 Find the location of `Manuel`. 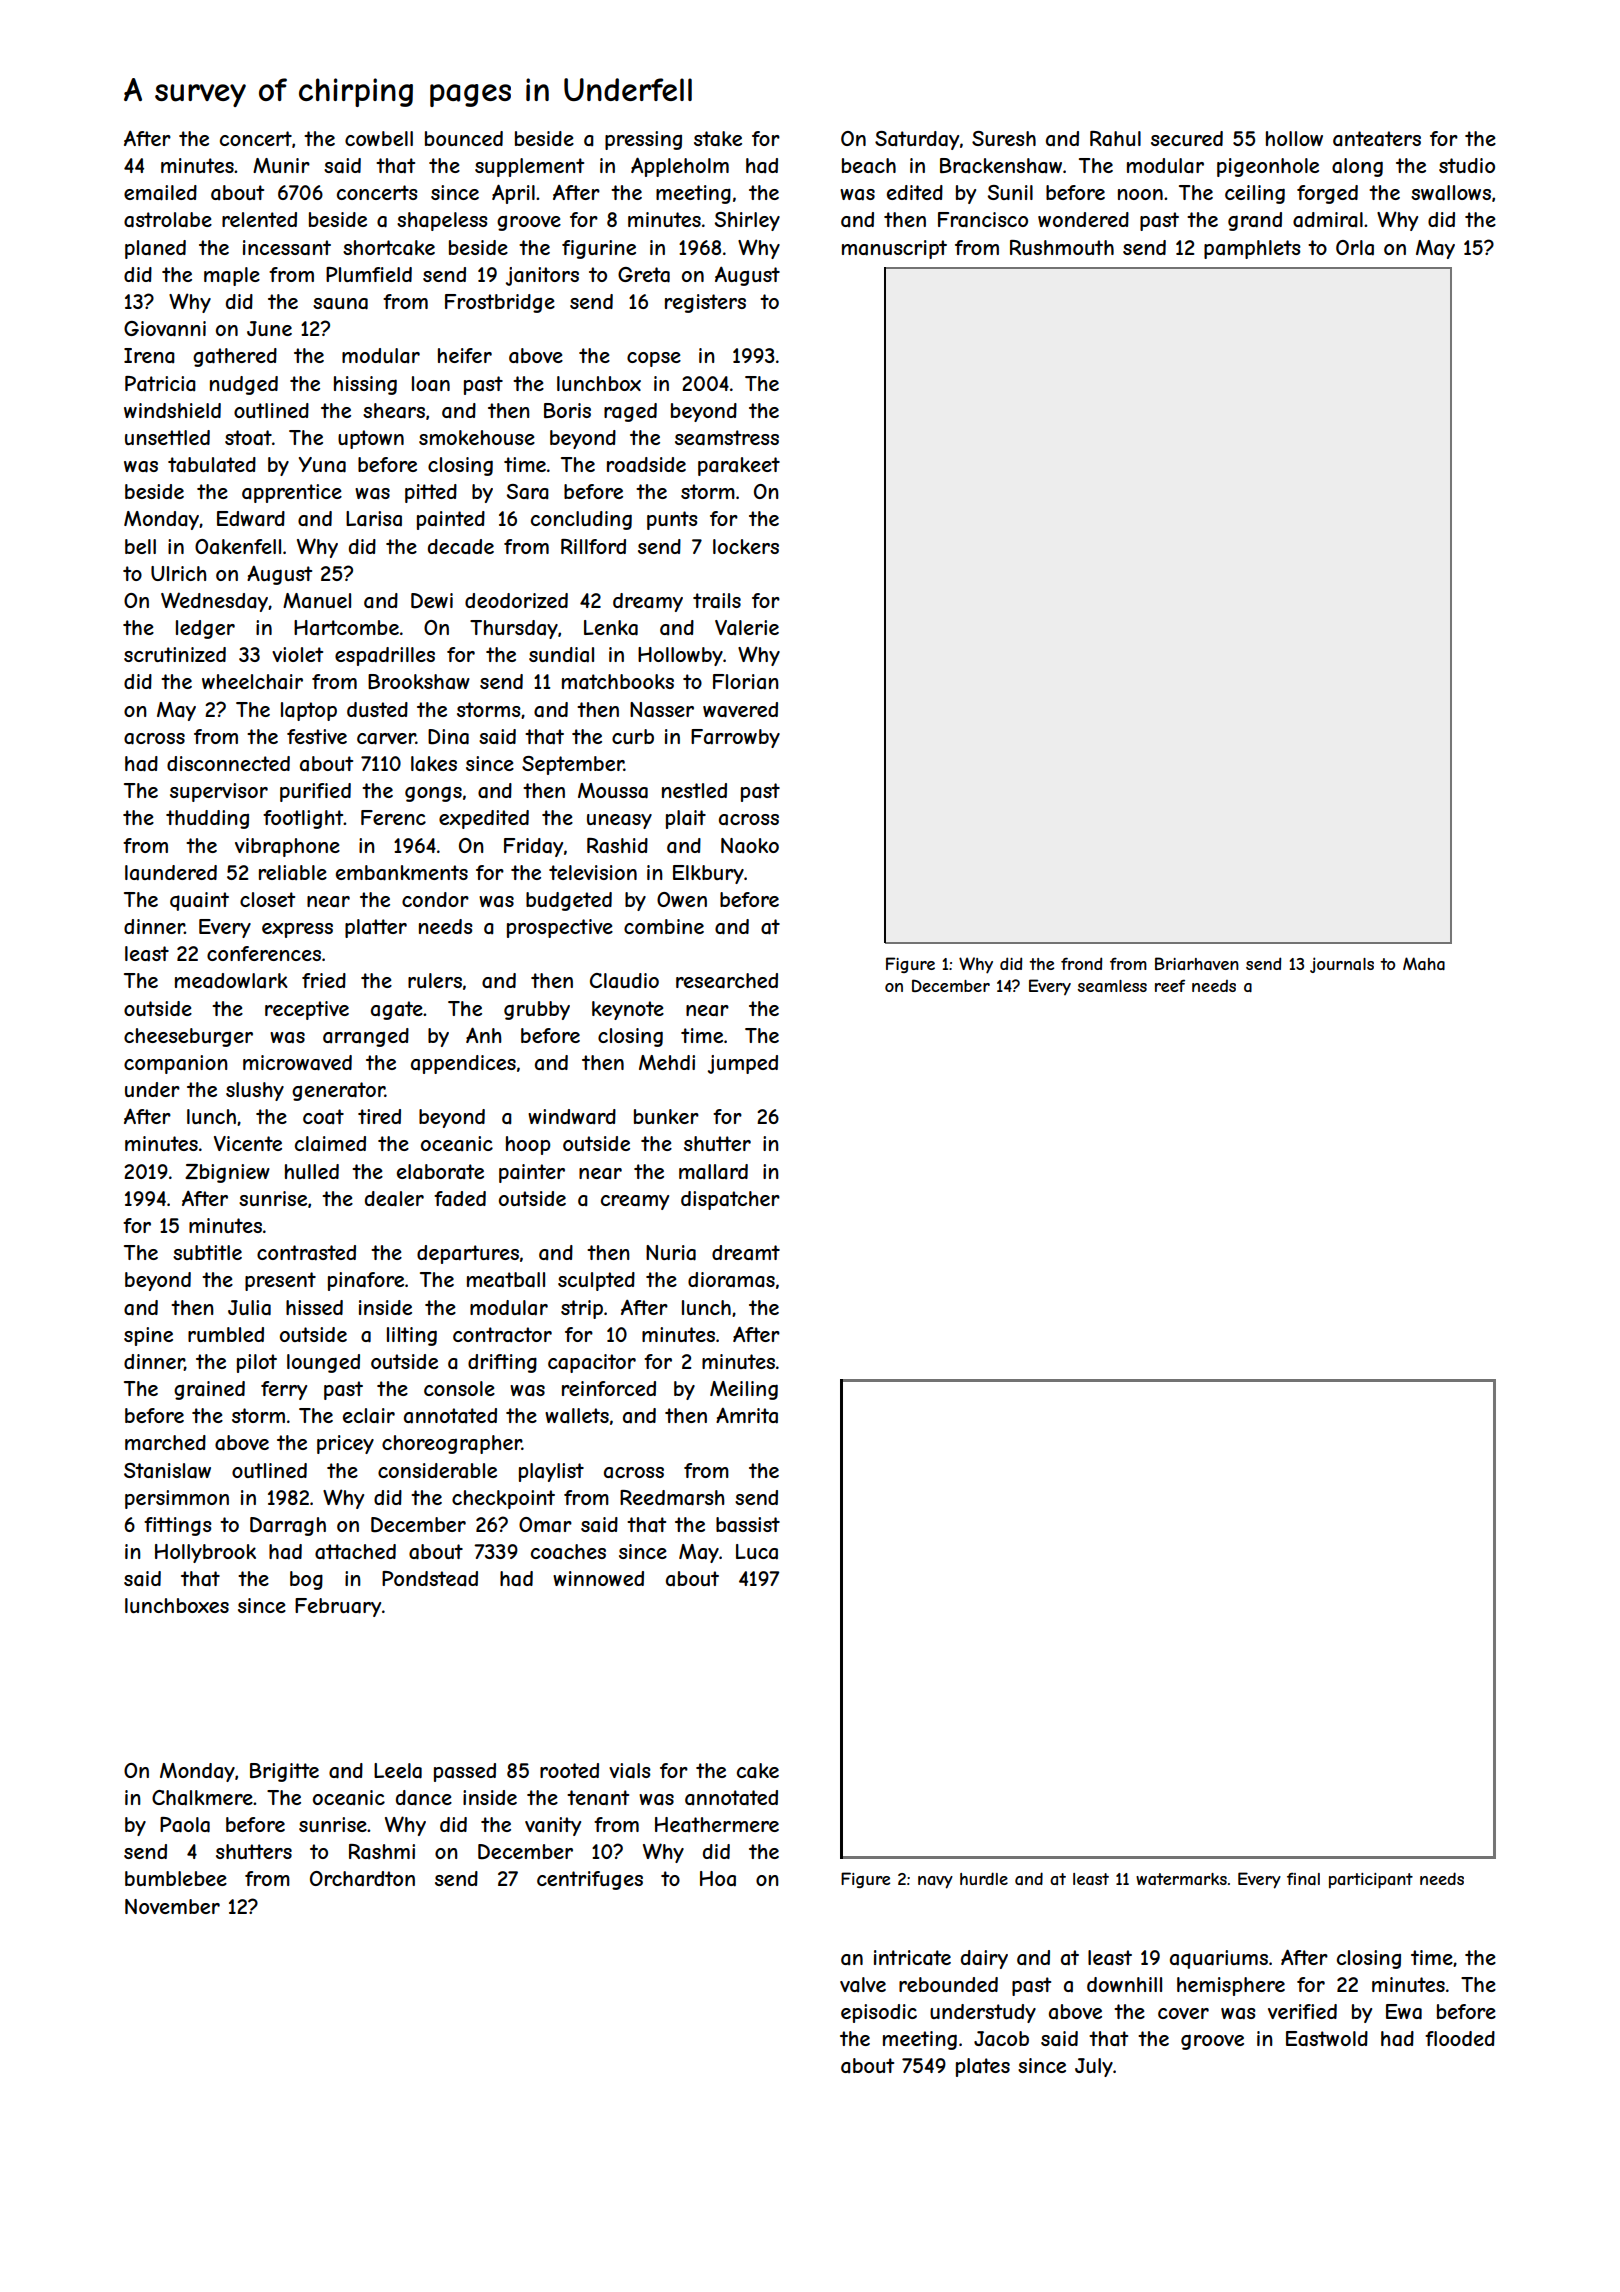

Manuel is located at coordinates (317, 601).
